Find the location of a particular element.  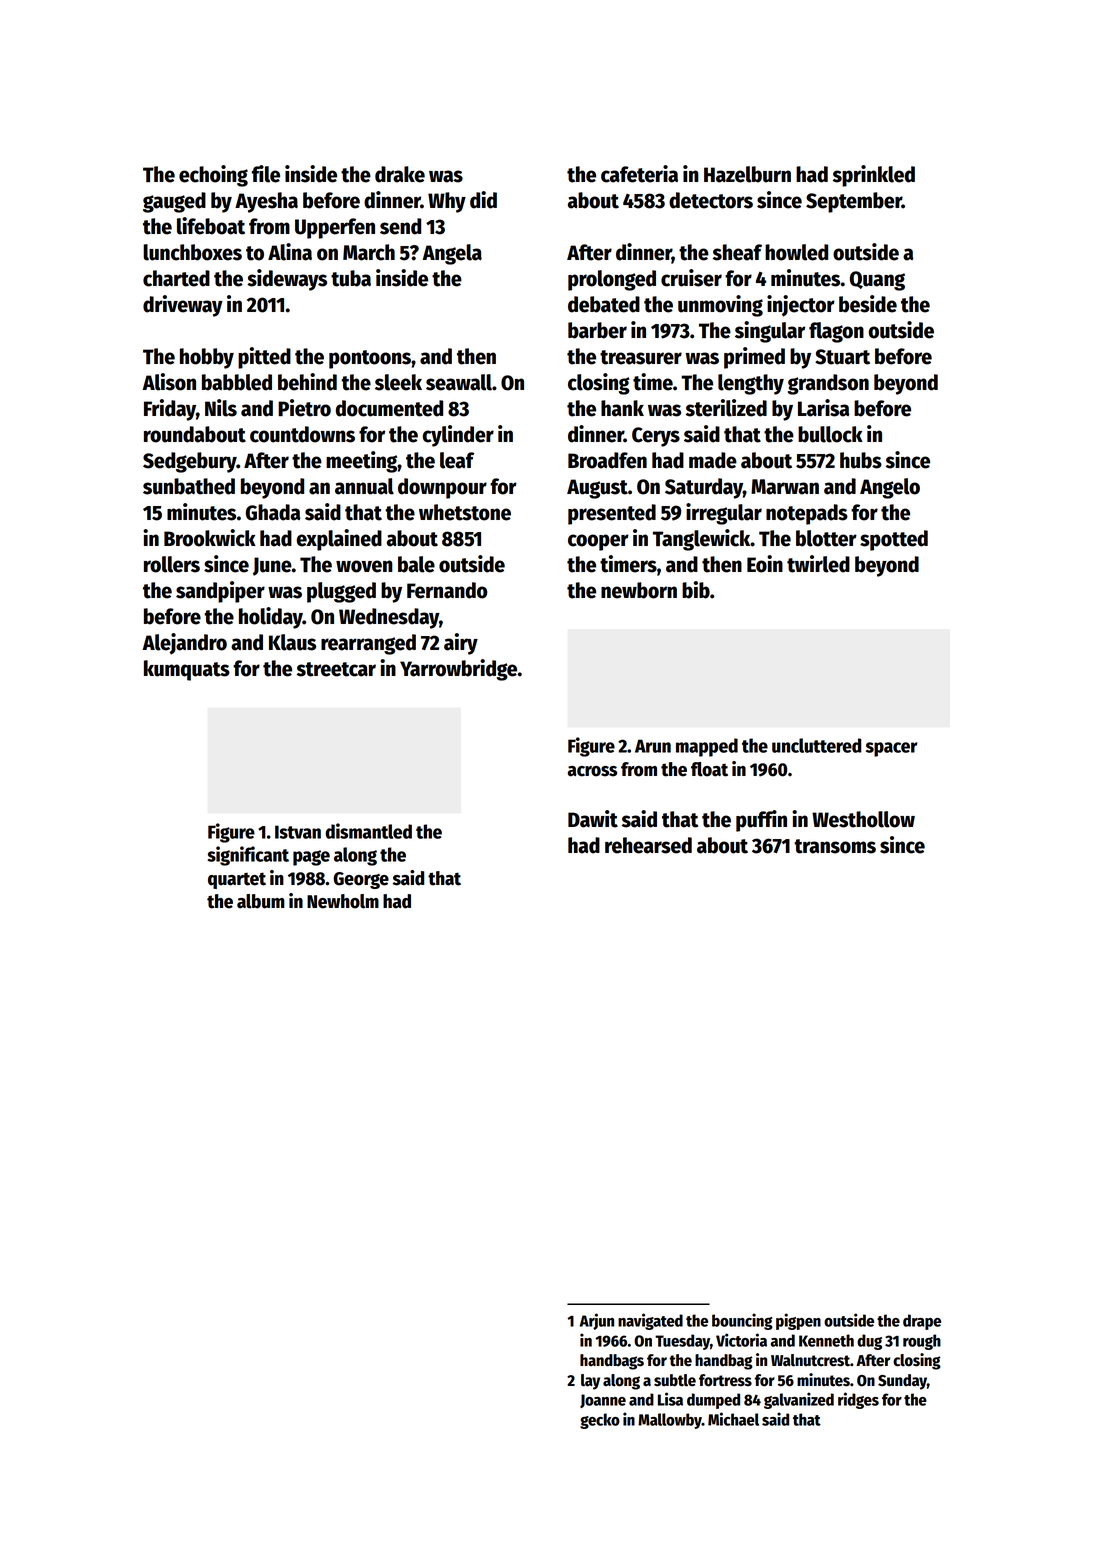

Arjun is located at coordinates (596, 1321).
